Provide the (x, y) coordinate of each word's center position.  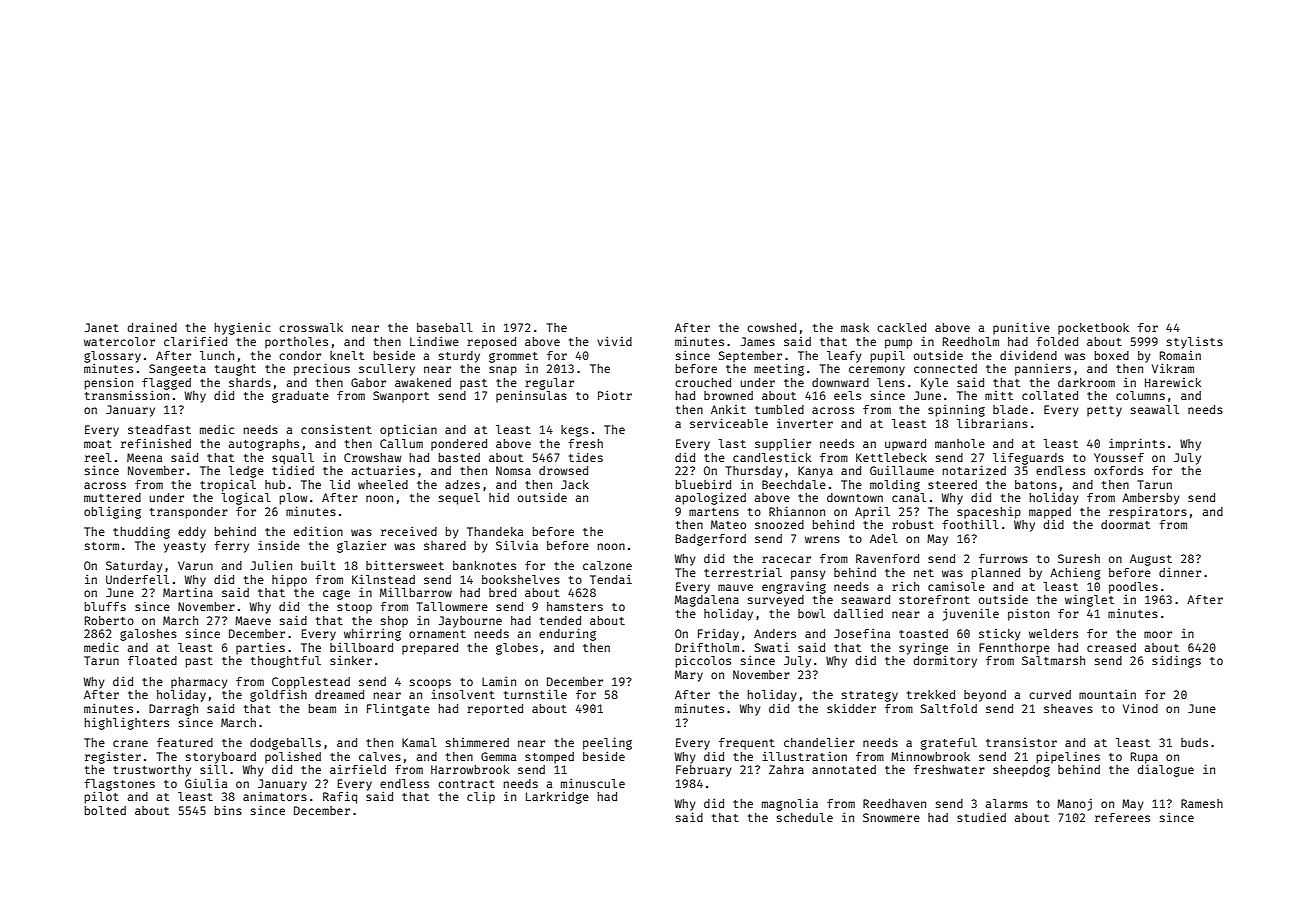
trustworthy (152, 771)
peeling (607, 743)
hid (499, 497)
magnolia (790, 804)
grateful (949, 744)
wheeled (383, 484)
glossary (112, 357)
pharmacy (199, 683)
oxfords (1118, 470)
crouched (703, 382)
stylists (1195, 342)
